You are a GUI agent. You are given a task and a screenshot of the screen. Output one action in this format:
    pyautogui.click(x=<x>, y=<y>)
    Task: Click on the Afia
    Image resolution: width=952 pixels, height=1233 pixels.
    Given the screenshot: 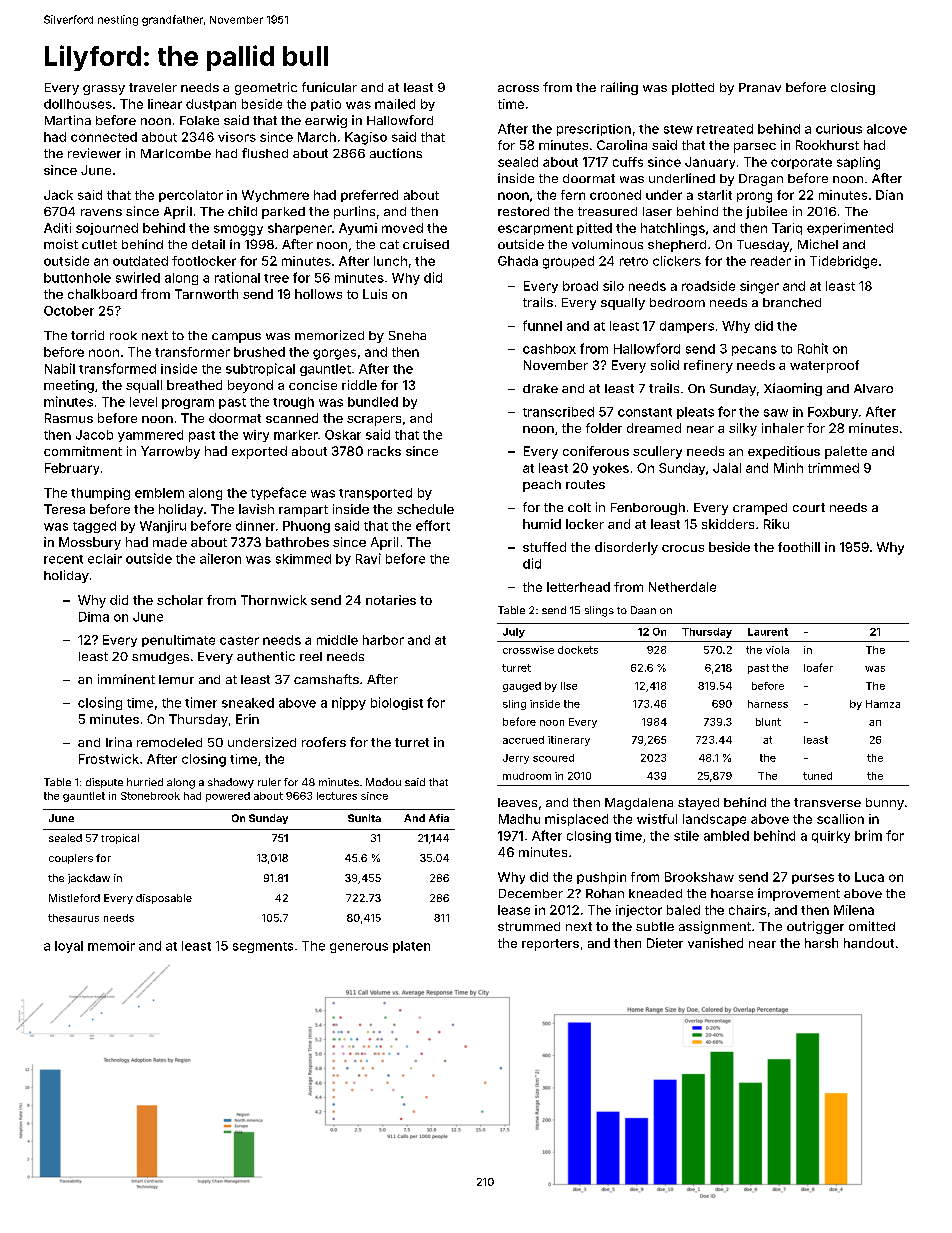 What is the action you would take?
    pyautogui.click(x=439, y=818)
